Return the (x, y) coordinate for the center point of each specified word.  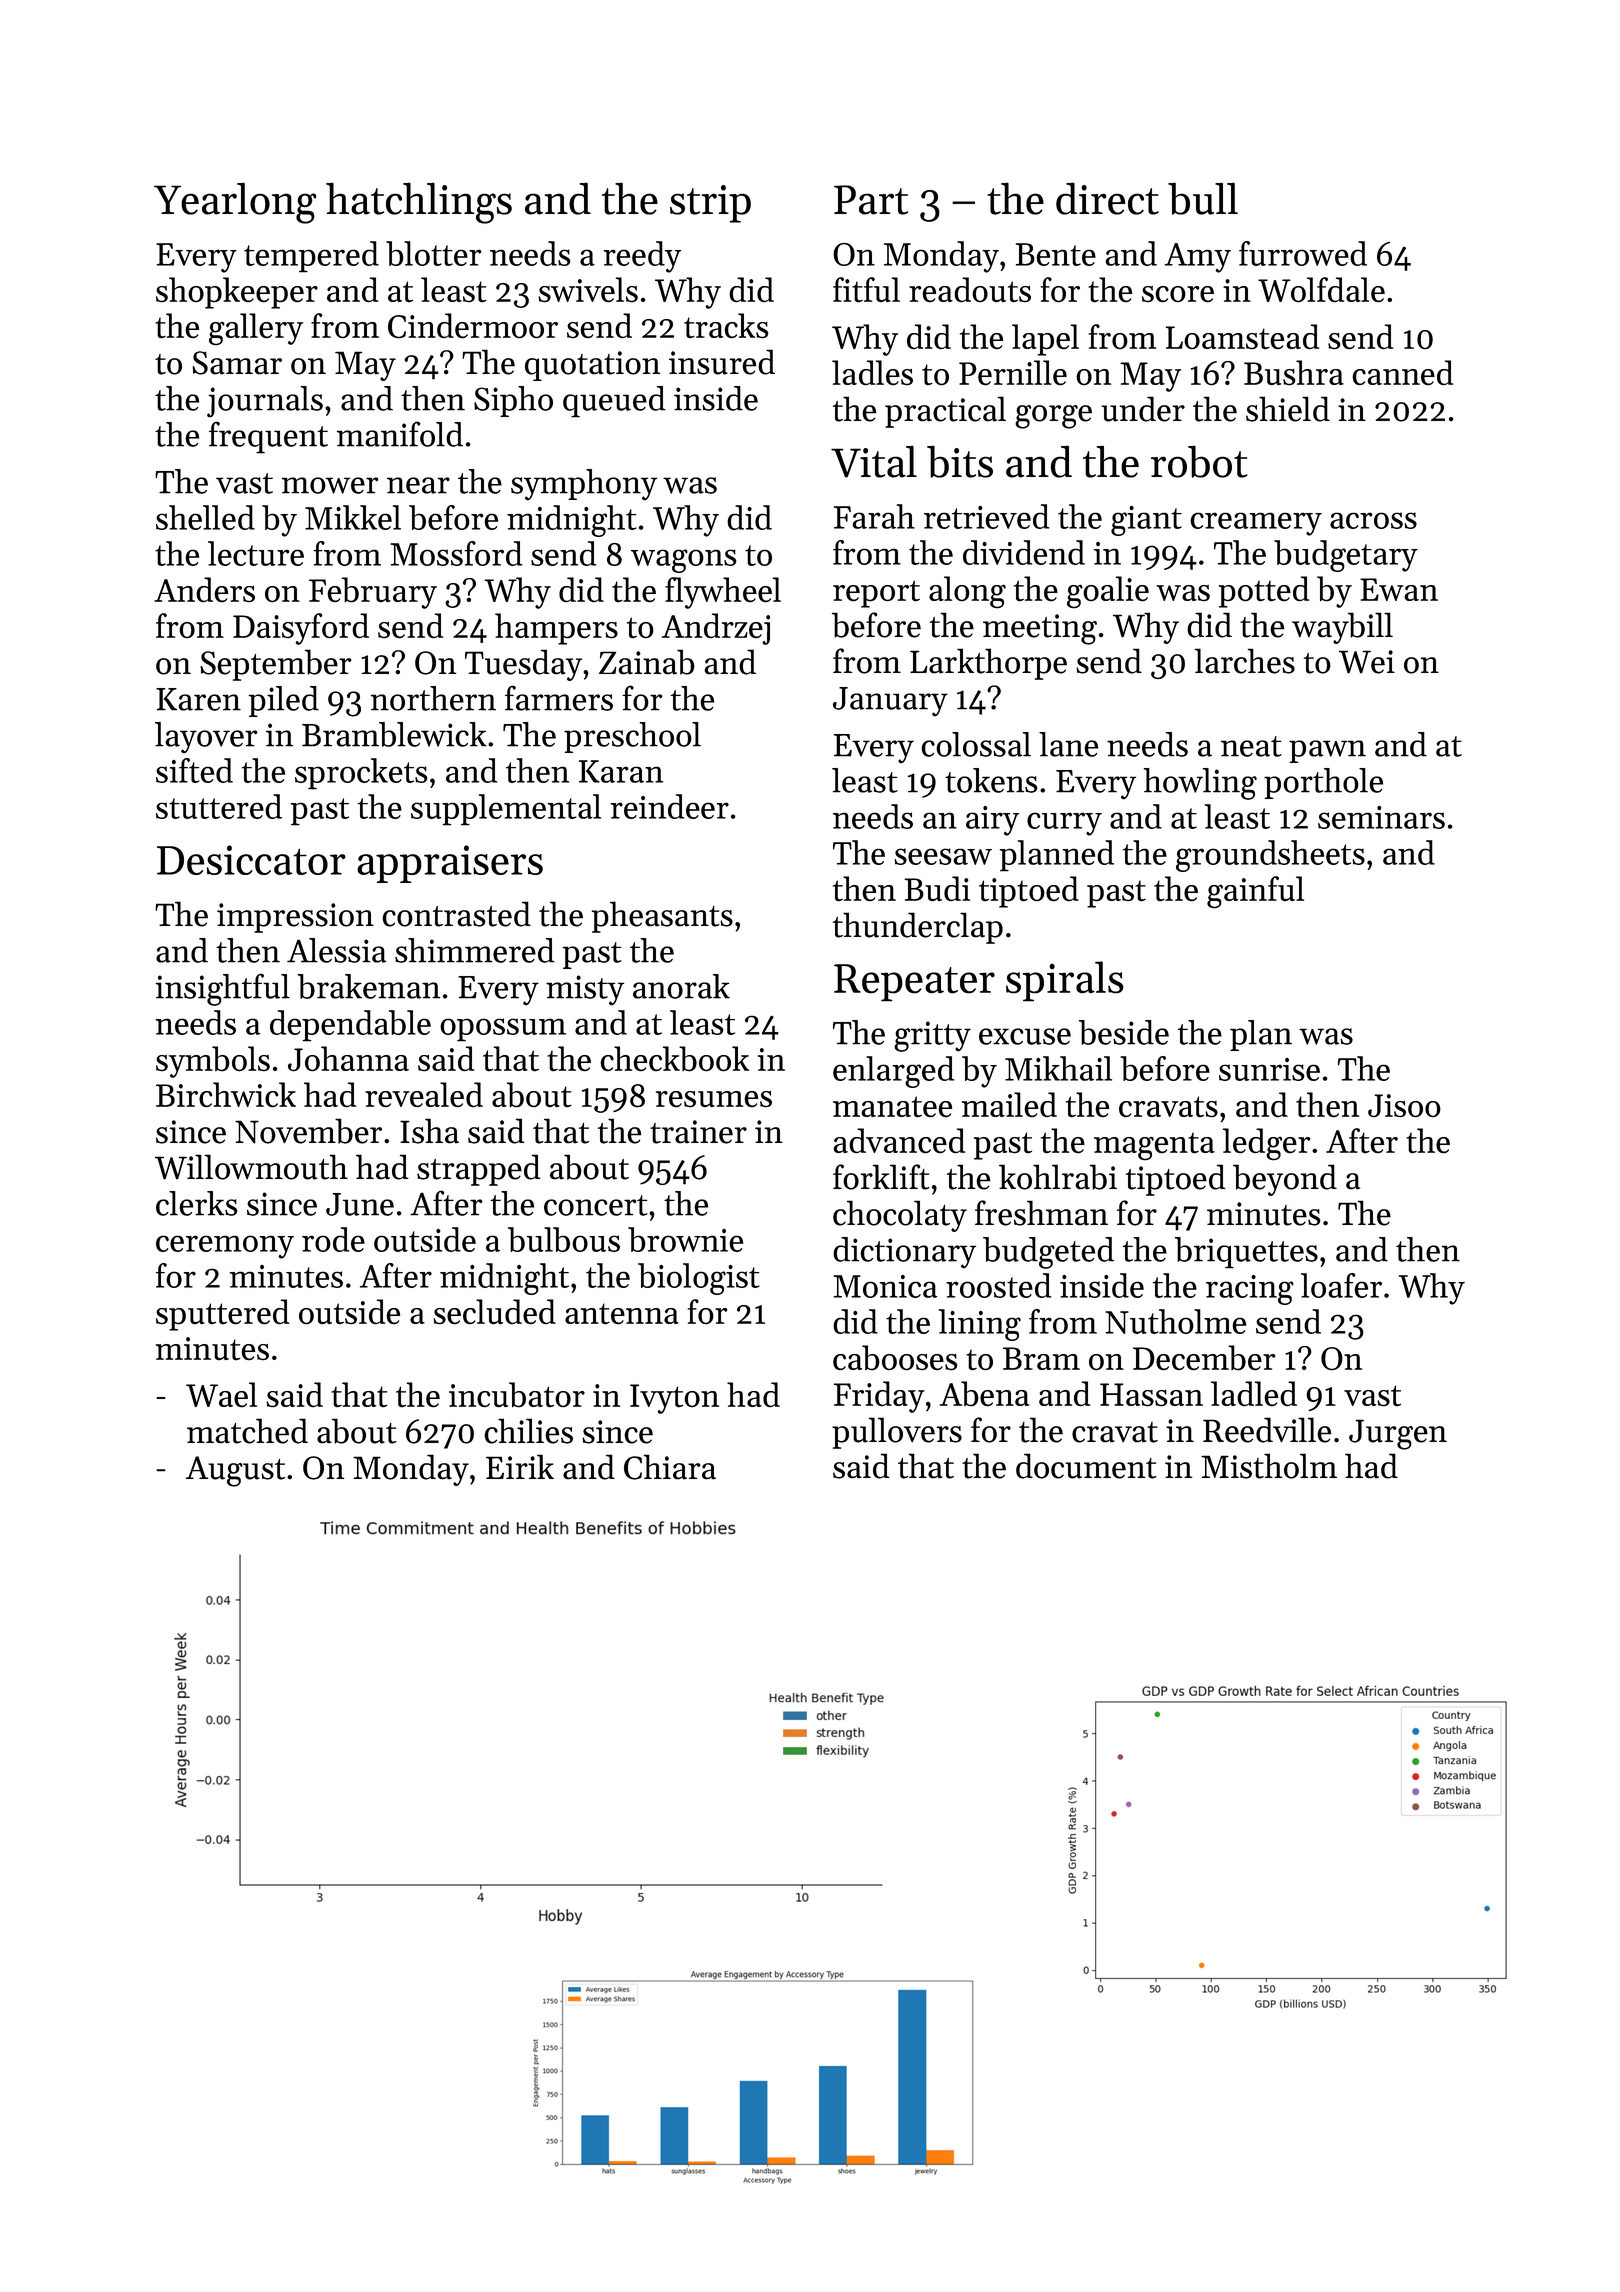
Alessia (336, 950)
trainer (698, 1132)
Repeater (914, 983)
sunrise (1269, 1069)
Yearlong (235, 203)
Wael (221, 1394)
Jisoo (1404, 1105)
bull (1203, 198)
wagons (684, 561)
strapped (479, 1170)
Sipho (513, 401)
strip (710, 204)
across (1373, 520)
